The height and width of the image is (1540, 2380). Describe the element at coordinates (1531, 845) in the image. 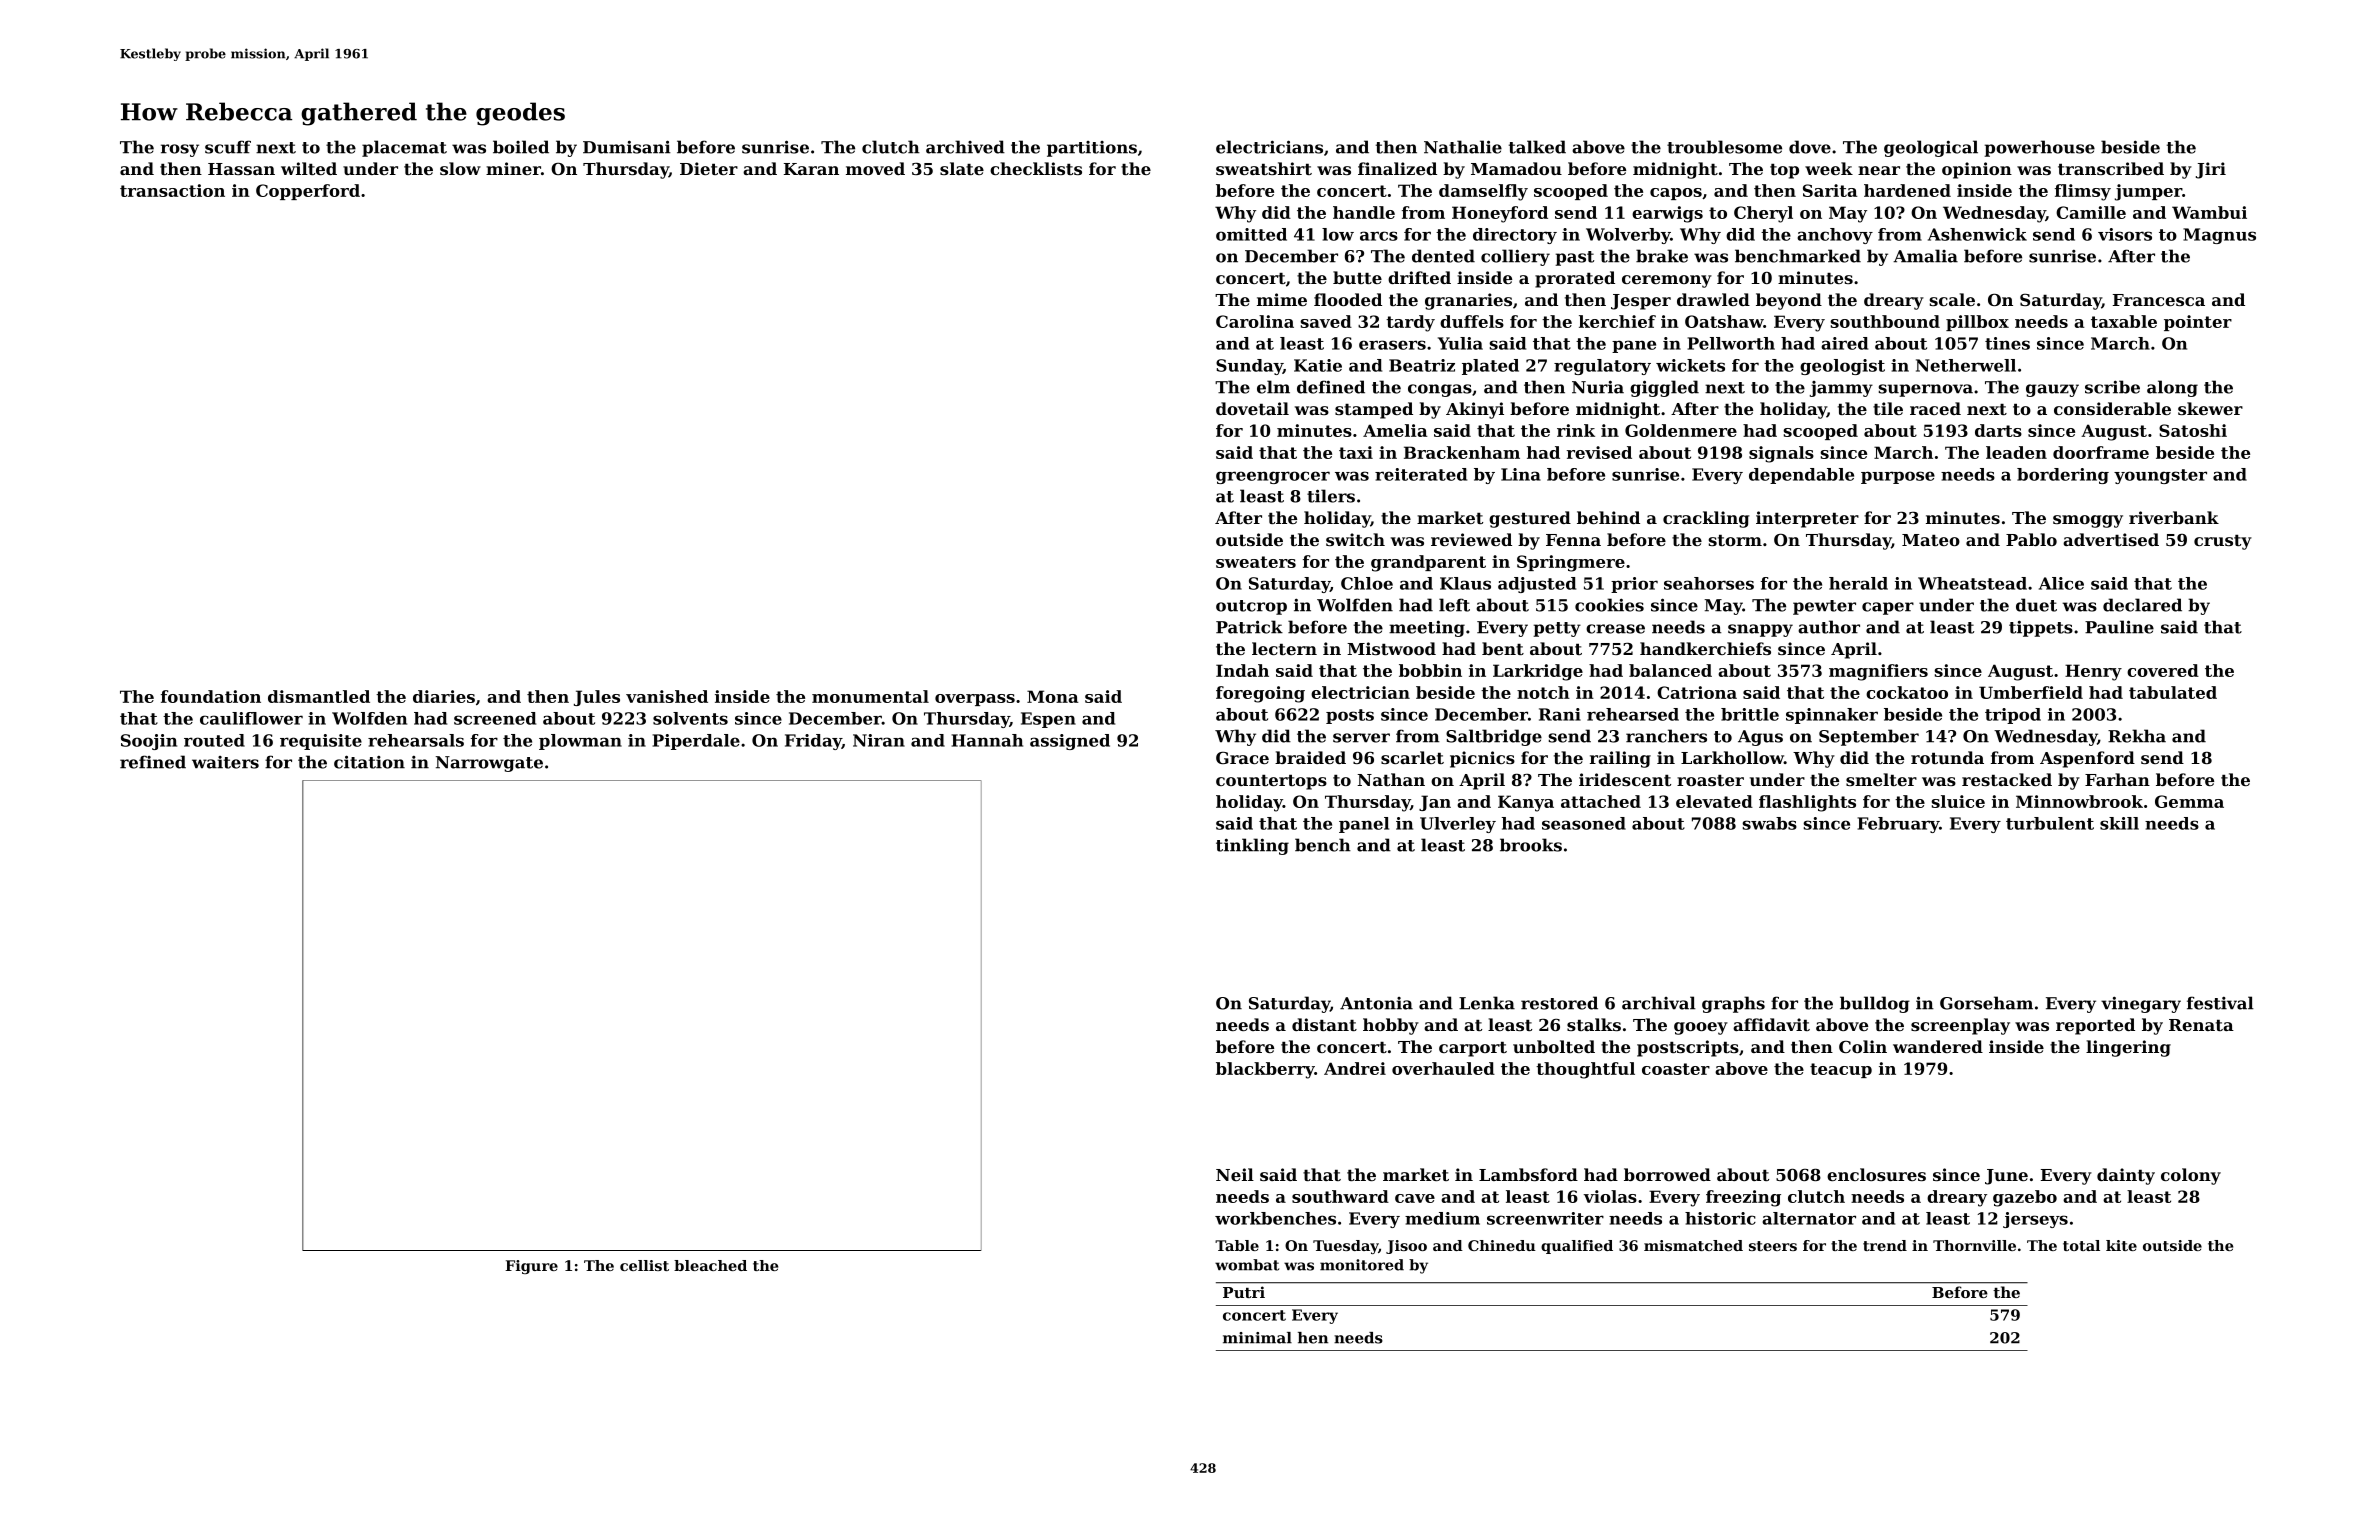

I see `brooks` at that location.
